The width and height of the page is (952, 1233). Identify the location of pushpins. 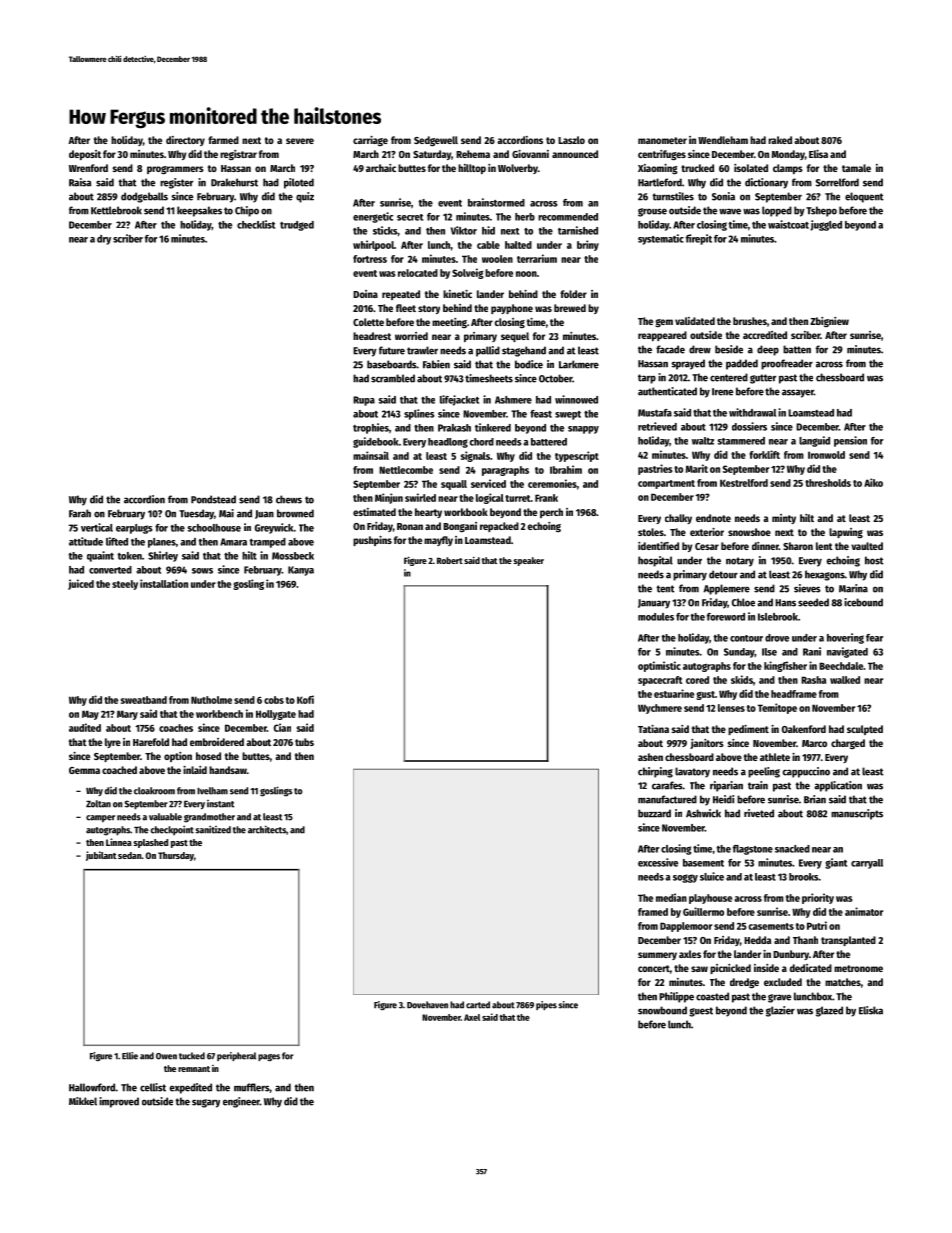
(372, 541).
